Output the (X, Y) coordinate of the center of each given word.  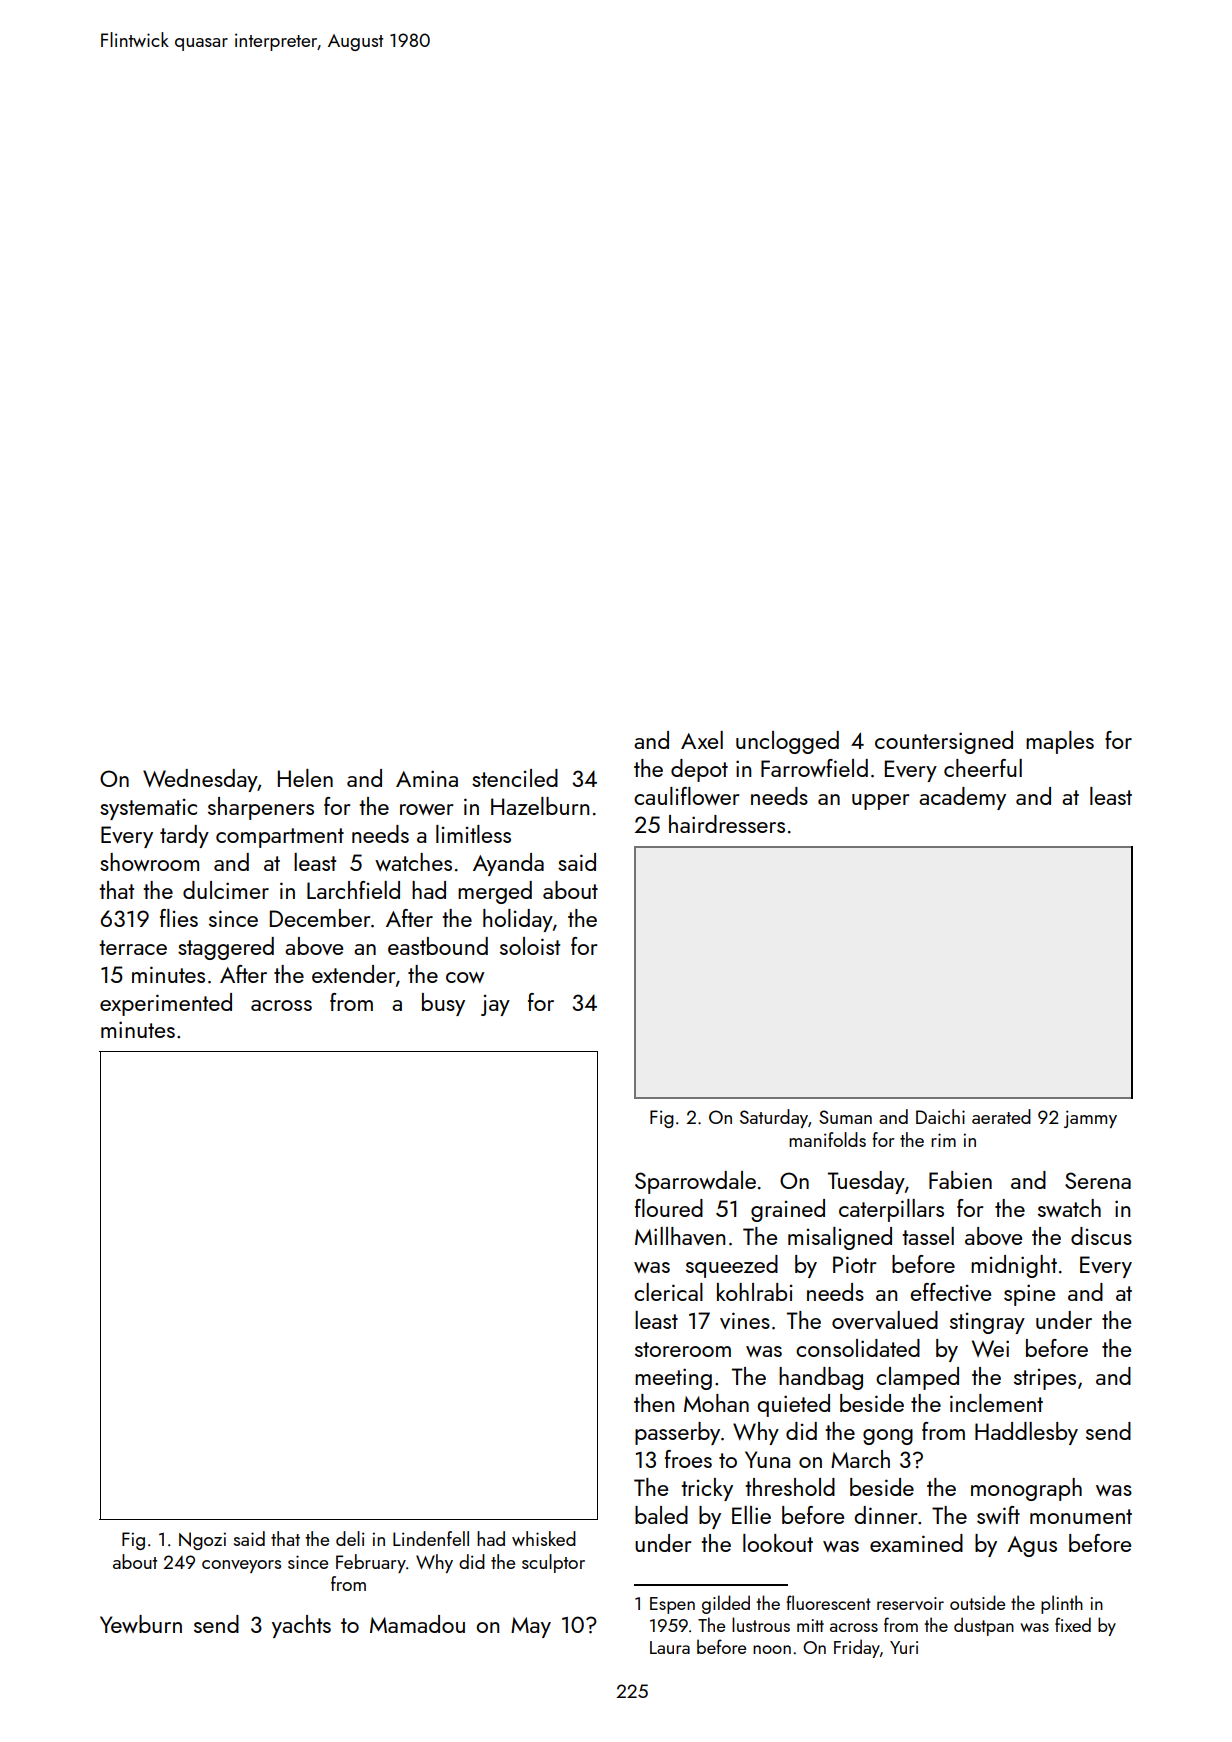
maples (1060, 742)
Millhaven (680, 1236)
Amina (427, 778)
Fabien (960, 1180)
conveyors (241, 1566)
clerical (668, 1292)
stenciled (515, 778)
